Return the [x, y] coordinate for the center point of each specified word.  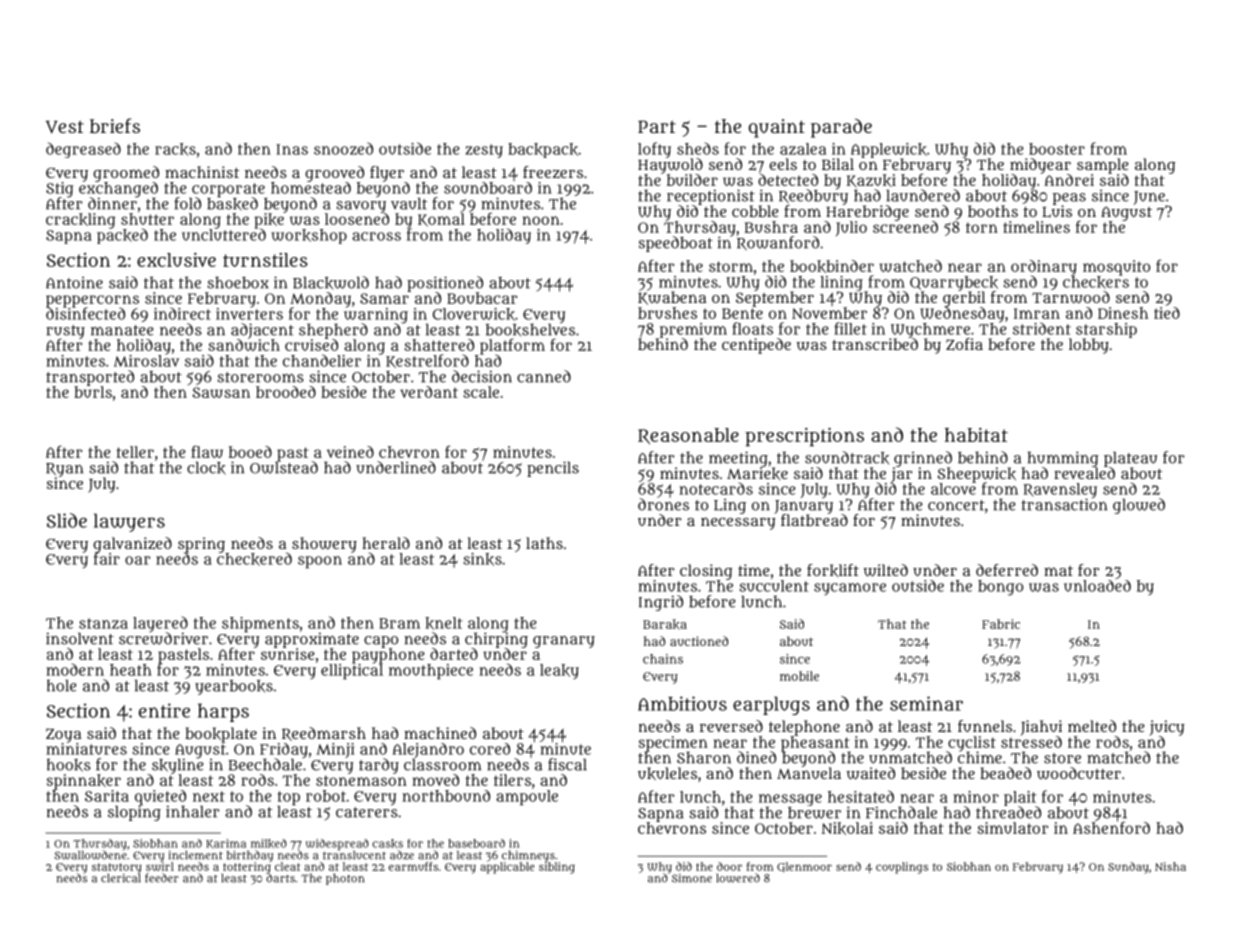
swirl [160, 866]
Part [657, 126]
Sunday [1128, 868]
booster [1057, 149]
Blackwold [331, 282]
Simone [692, 878]
